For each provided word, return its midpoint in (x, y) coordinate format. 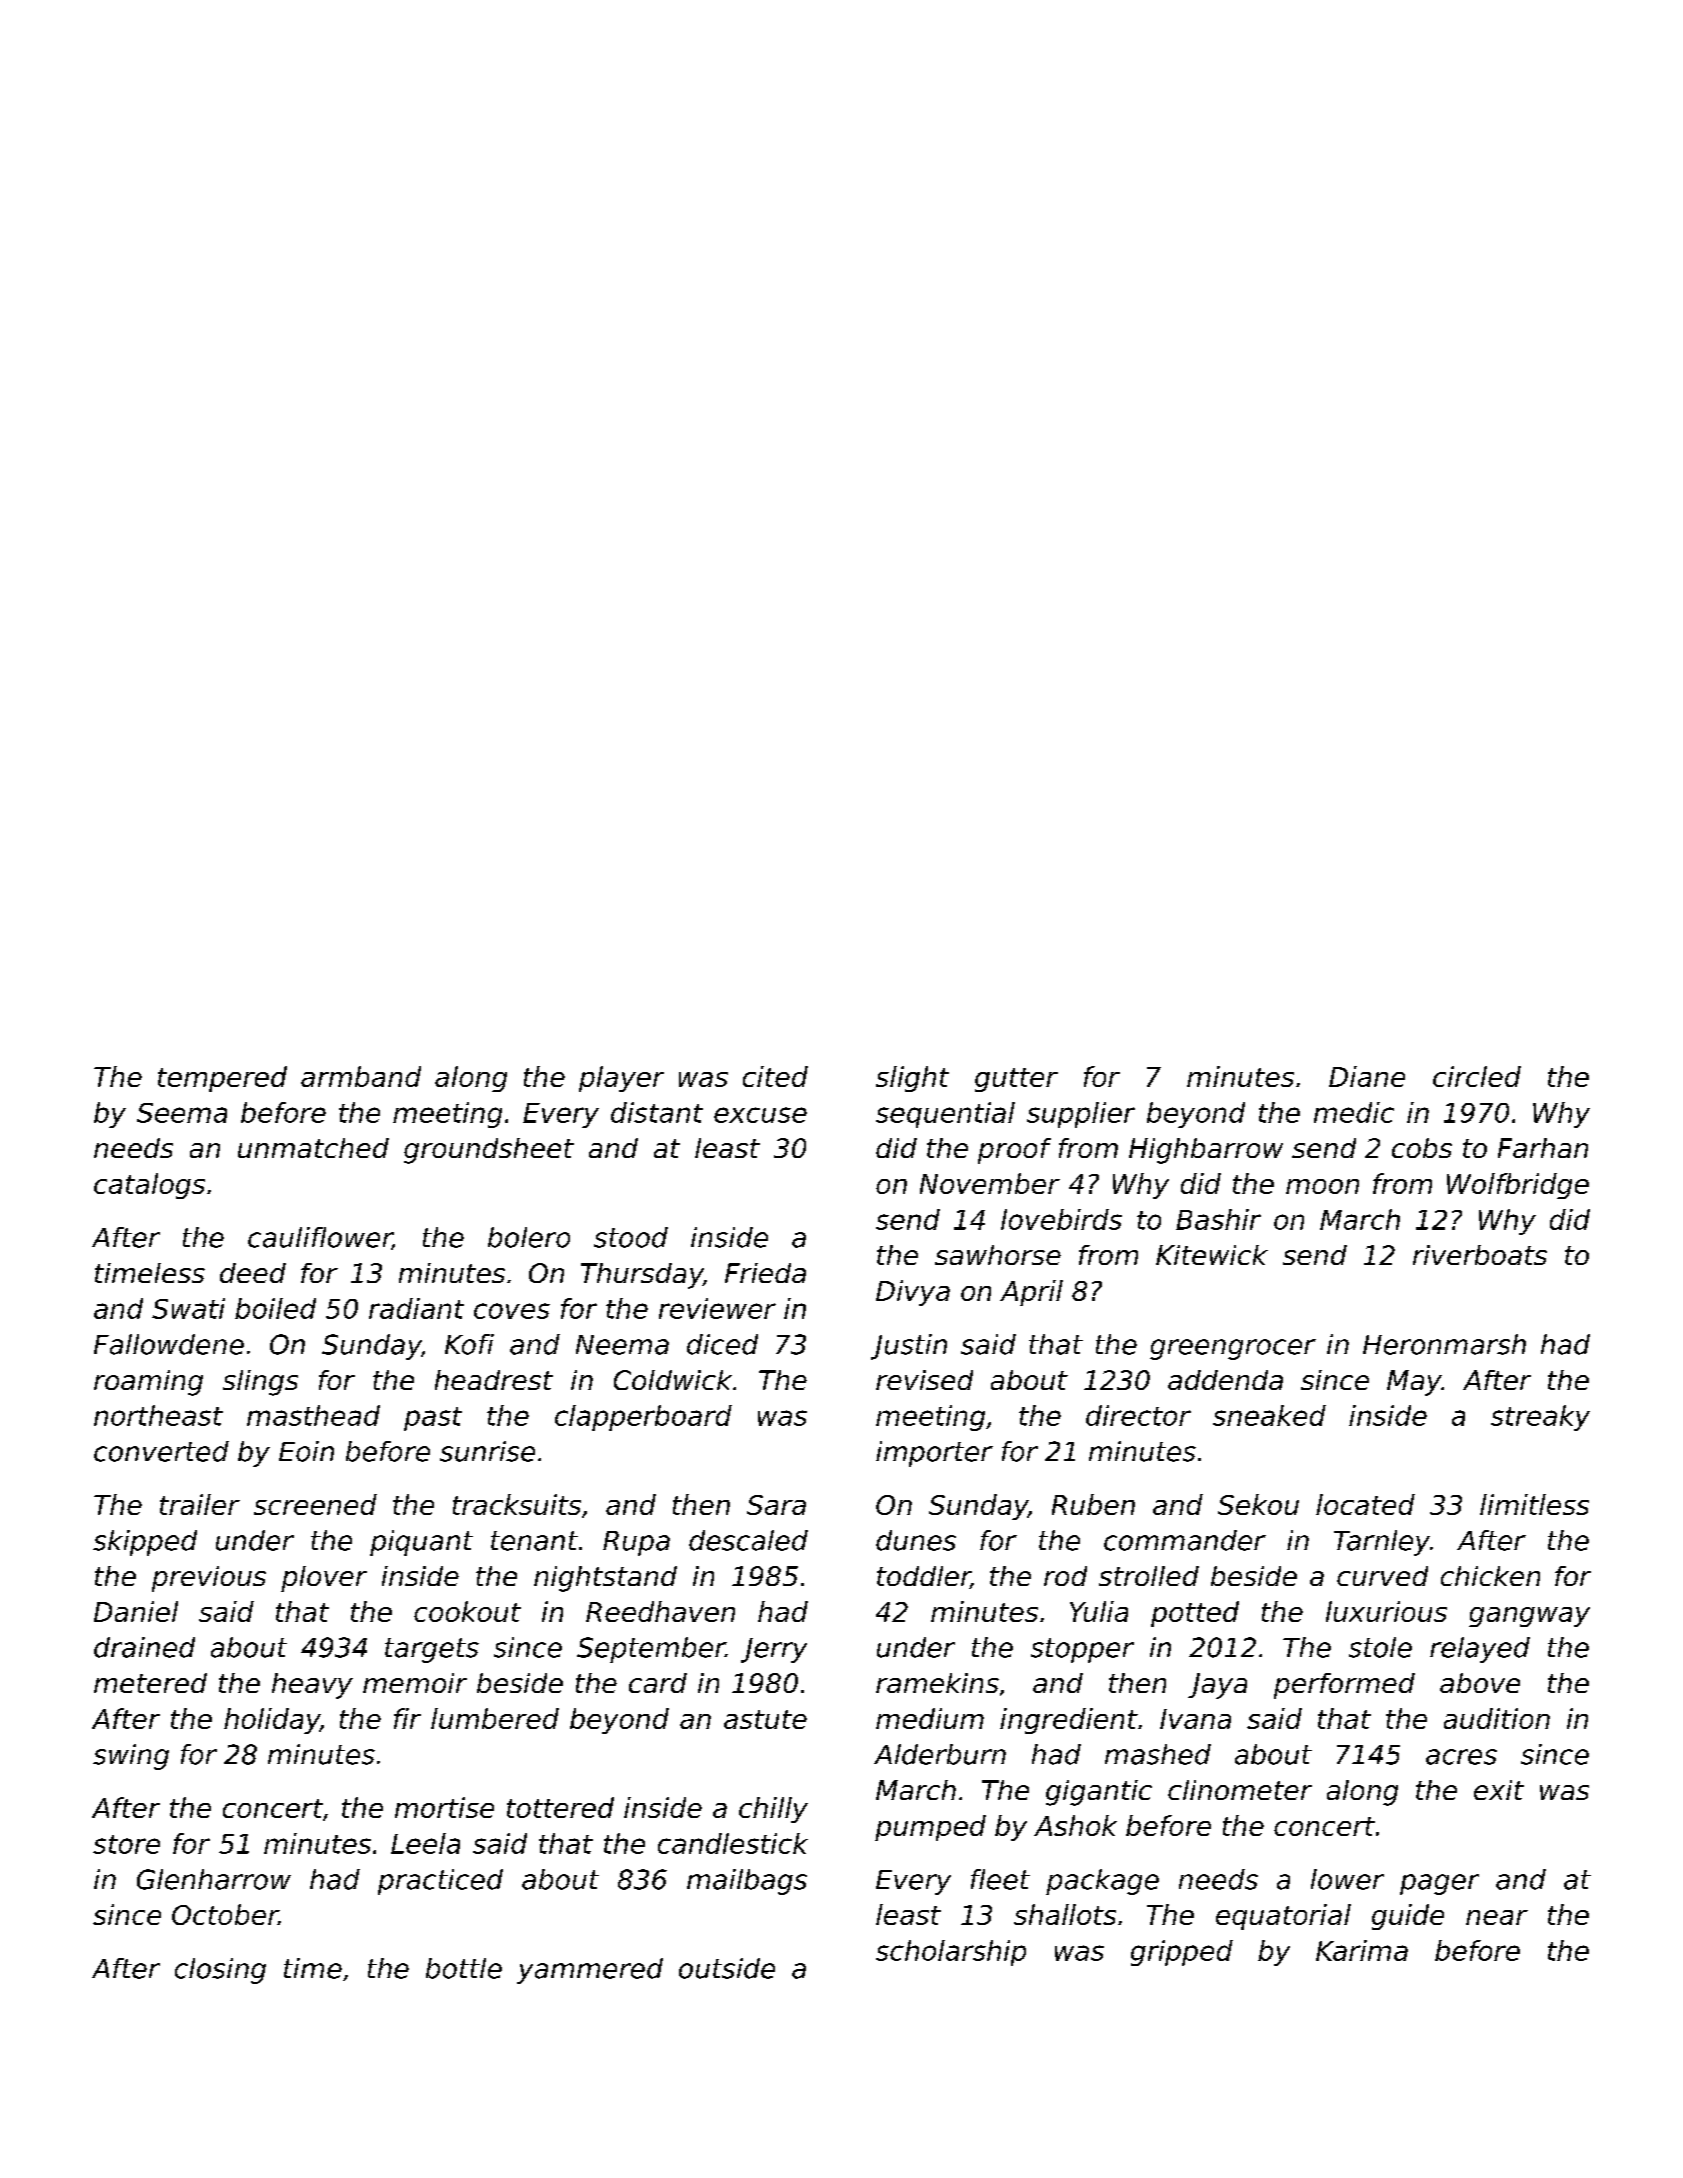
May (1414, 1383)
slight (912, 1079)
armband (361, 1076)
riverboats (1480, 1255)
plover (324, 1579)
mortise (444, 1807)
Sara (776, 1505)
